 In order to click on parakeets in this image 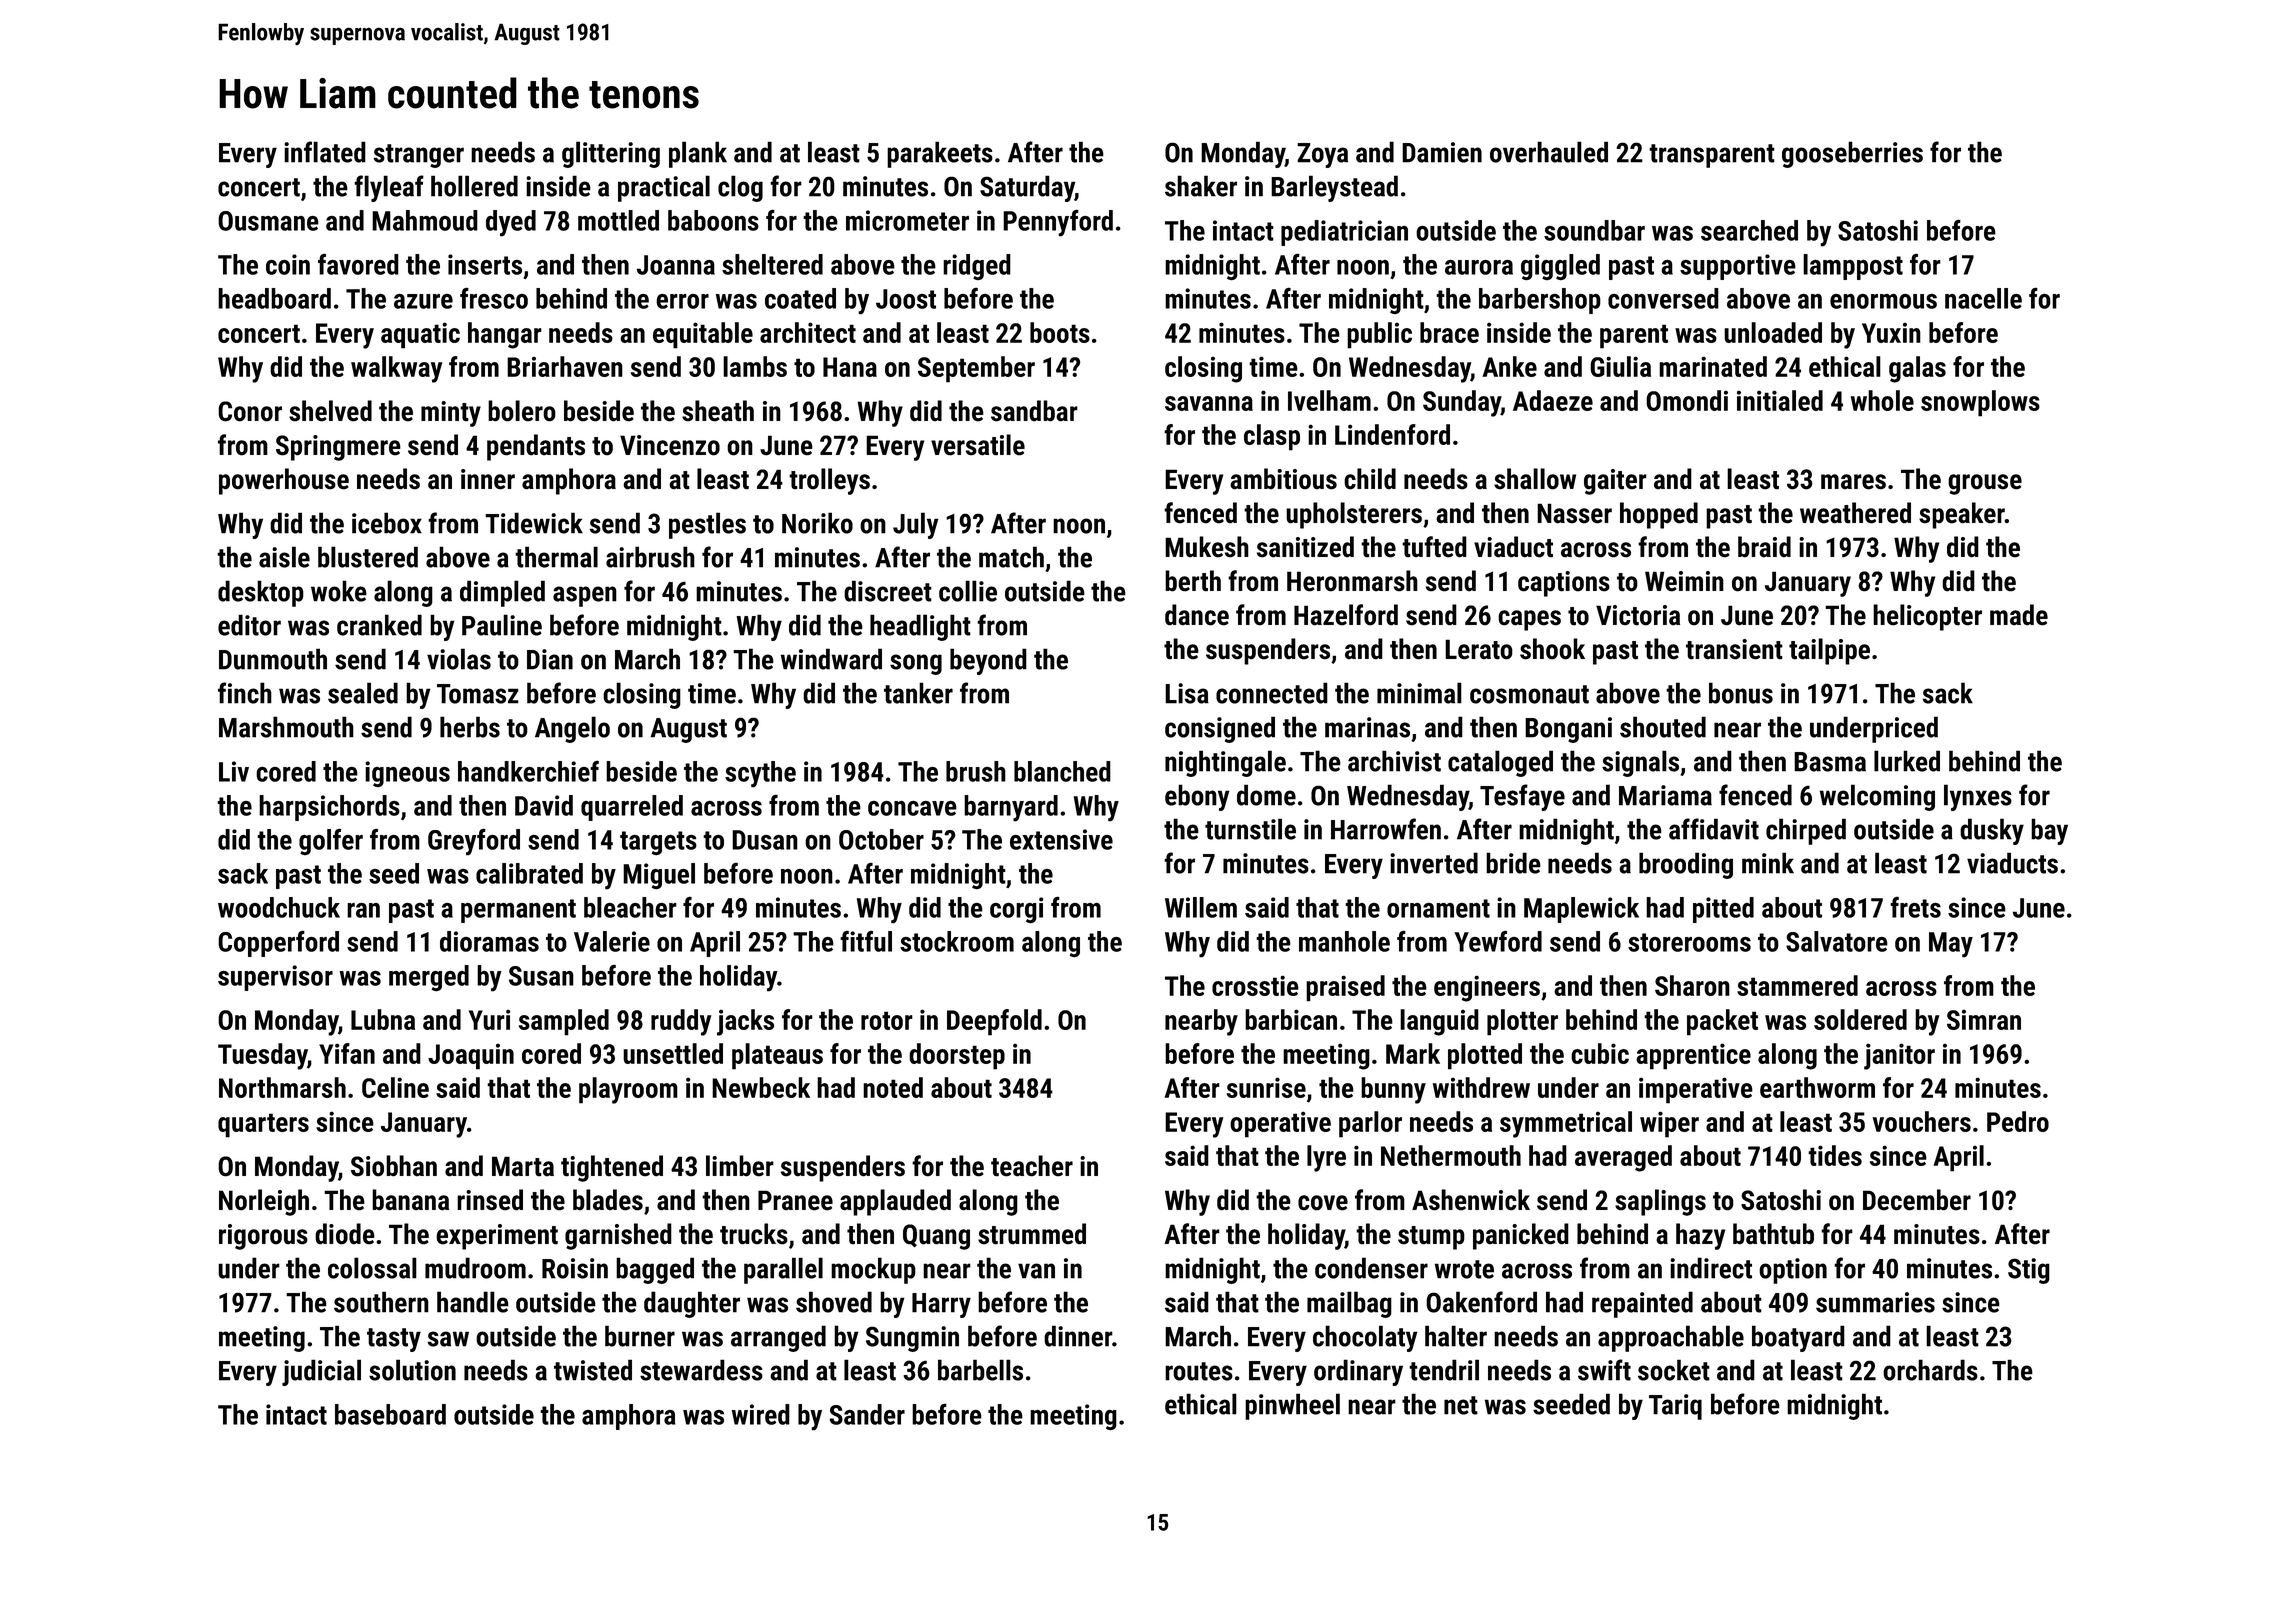, I will do `click(940, 154)`.
